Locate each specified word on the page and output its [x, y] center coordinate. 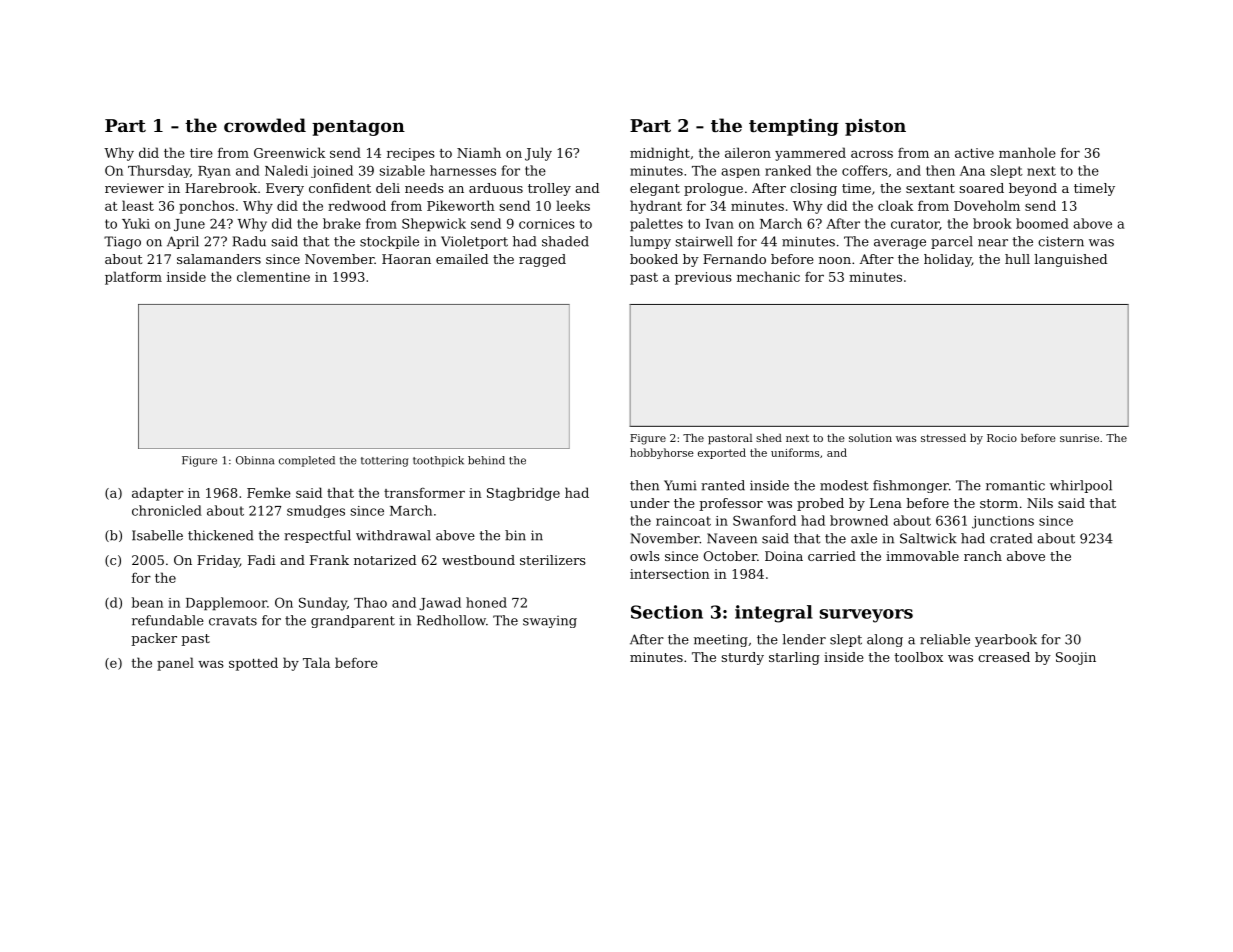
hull [1017, 259]
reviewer [134, 188]
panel [175, 664]
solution [870, 438]
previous [703, 278]
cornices [547, 224]
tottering [384, 461]
